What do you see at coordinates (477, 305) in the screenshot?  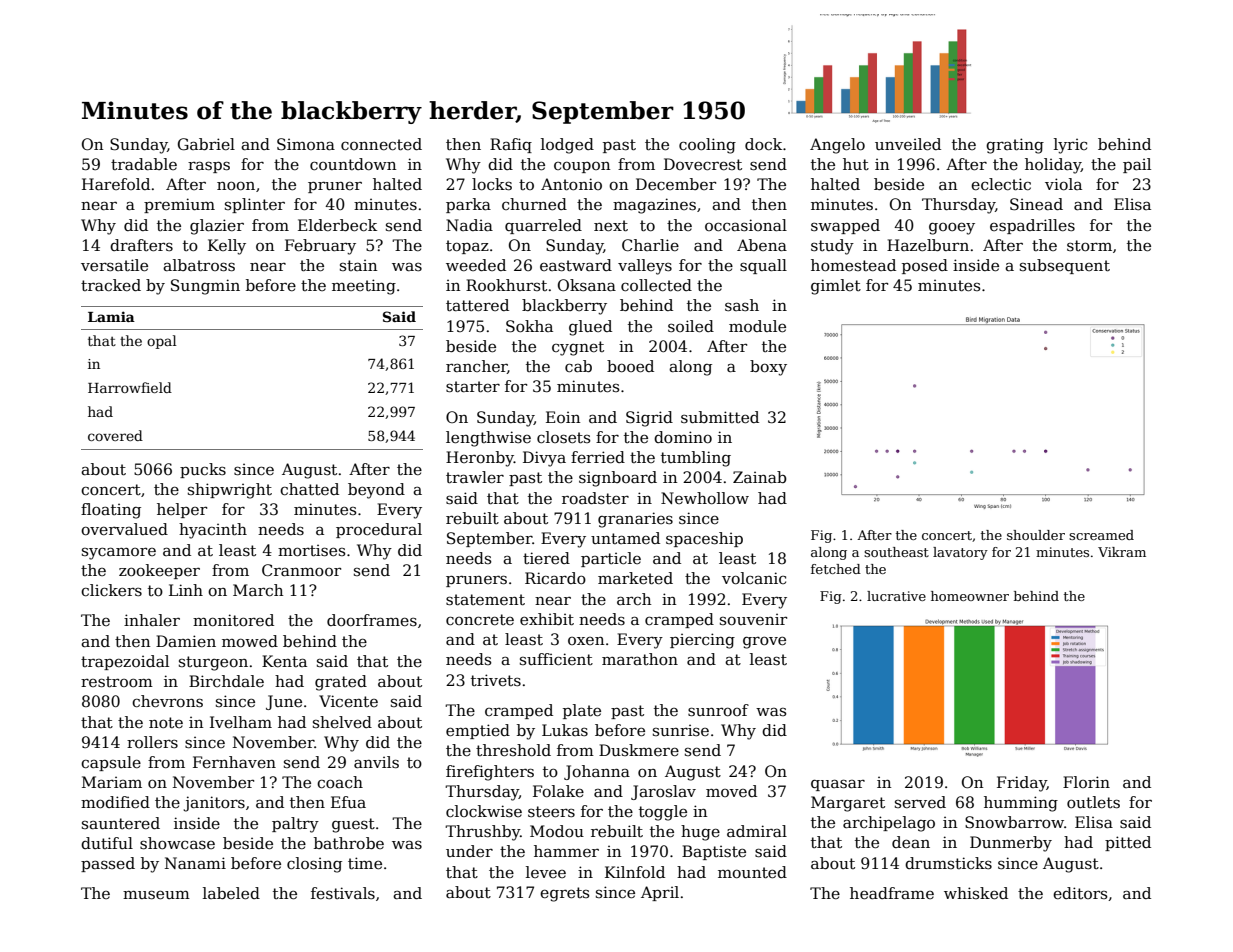 I see `tattered` at bounding box center [477, 305].
